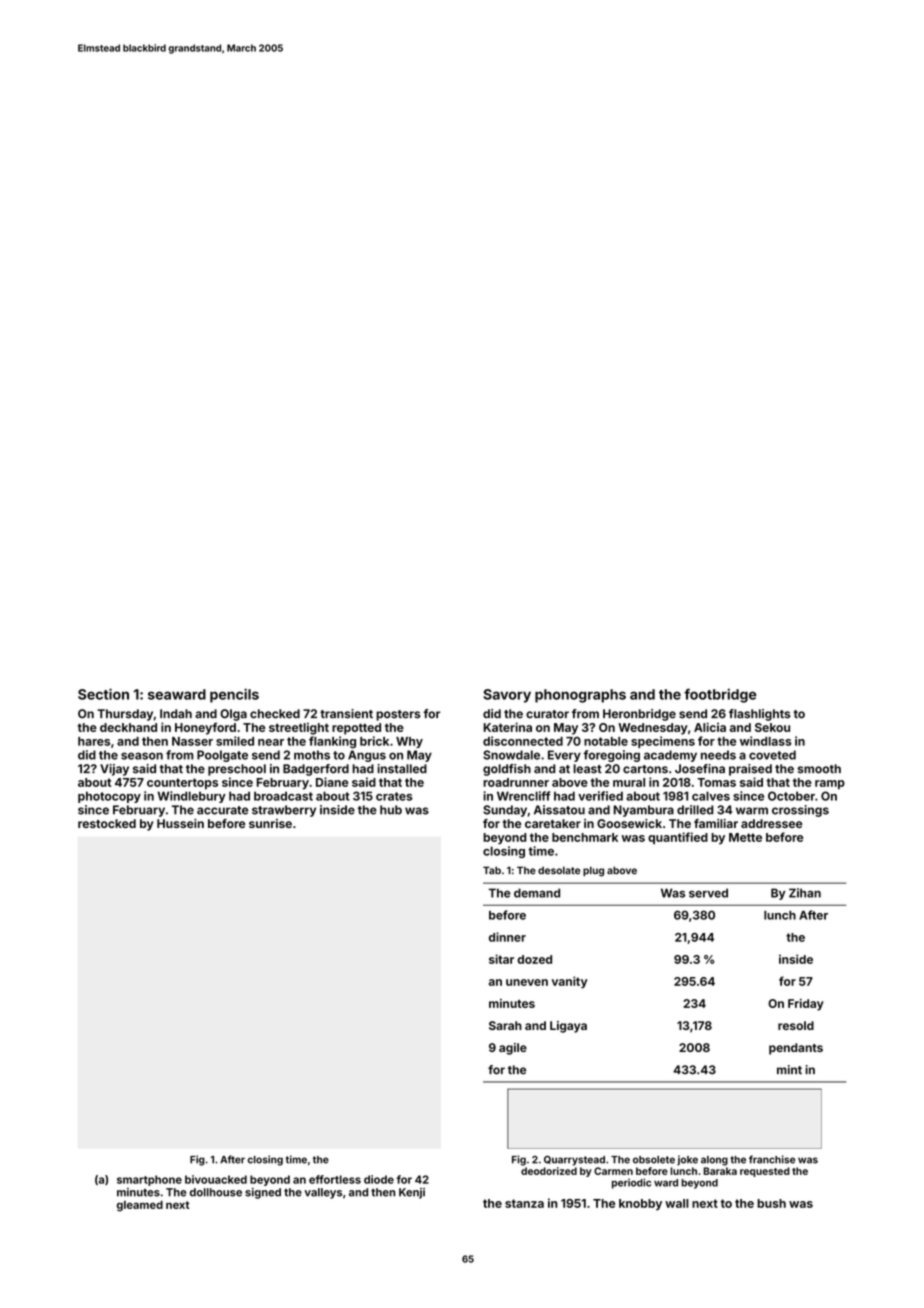 The height and width of the screenshot is (1308, 924). Describe the element at coordinates (720, 695) in the screenshot. I see `footbridge` at that location.
